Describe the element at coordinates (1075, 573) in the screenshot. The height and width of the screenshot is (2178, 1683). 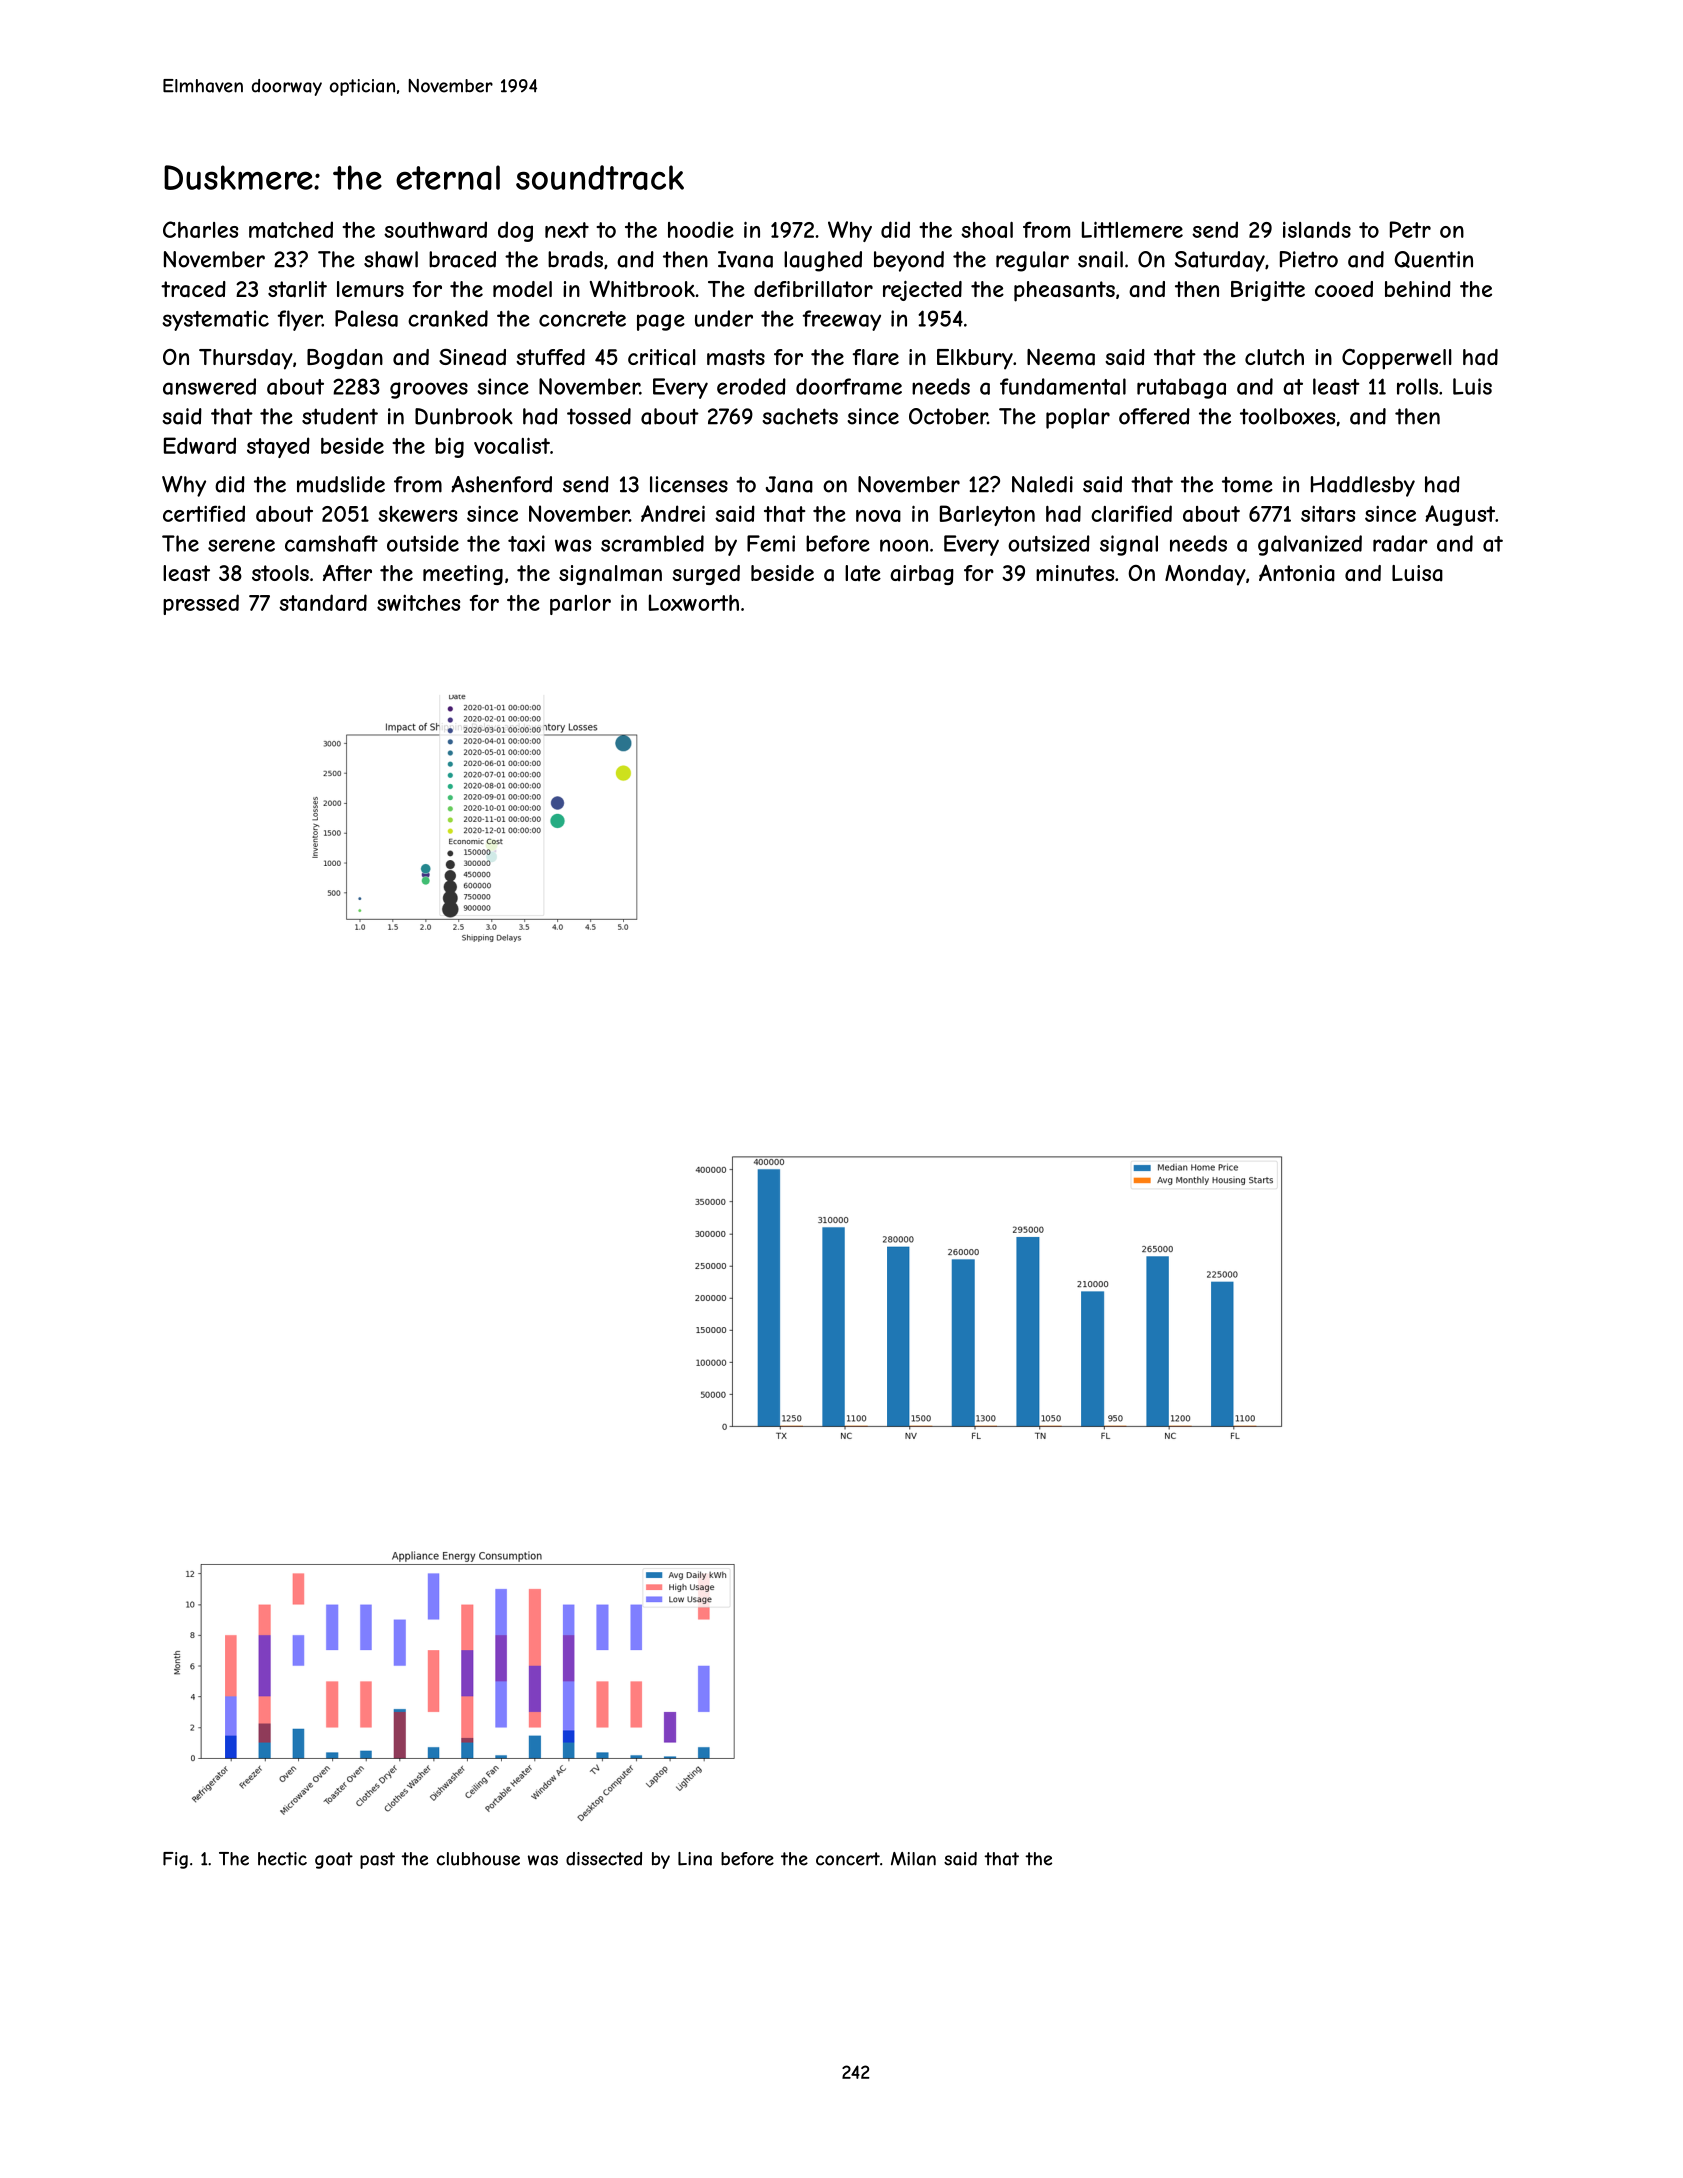
I see `minutes` at that location.
